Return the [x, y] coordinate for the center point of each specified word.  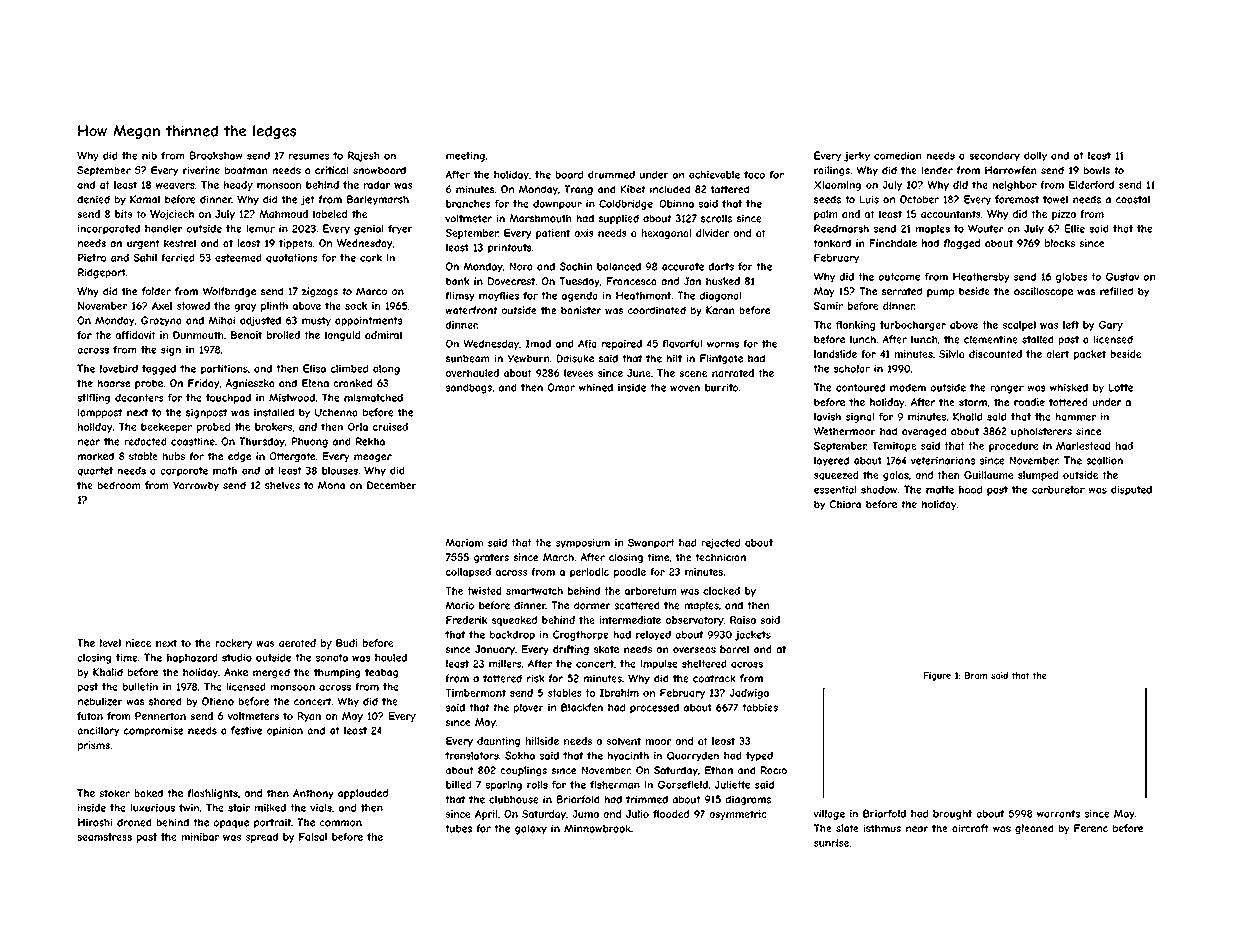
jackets [753, 635]
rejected [721, 543]
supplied [619, 219]
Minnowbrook [597, 828]
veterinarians [943, 460]
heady [238, 186]
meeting [465, 156]
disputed [1131, 490]
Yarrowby [196, 486]
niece [138, 643]
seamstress [104, 837]
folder [156, 291]
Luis [869, 199]
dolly [1035, 156]
